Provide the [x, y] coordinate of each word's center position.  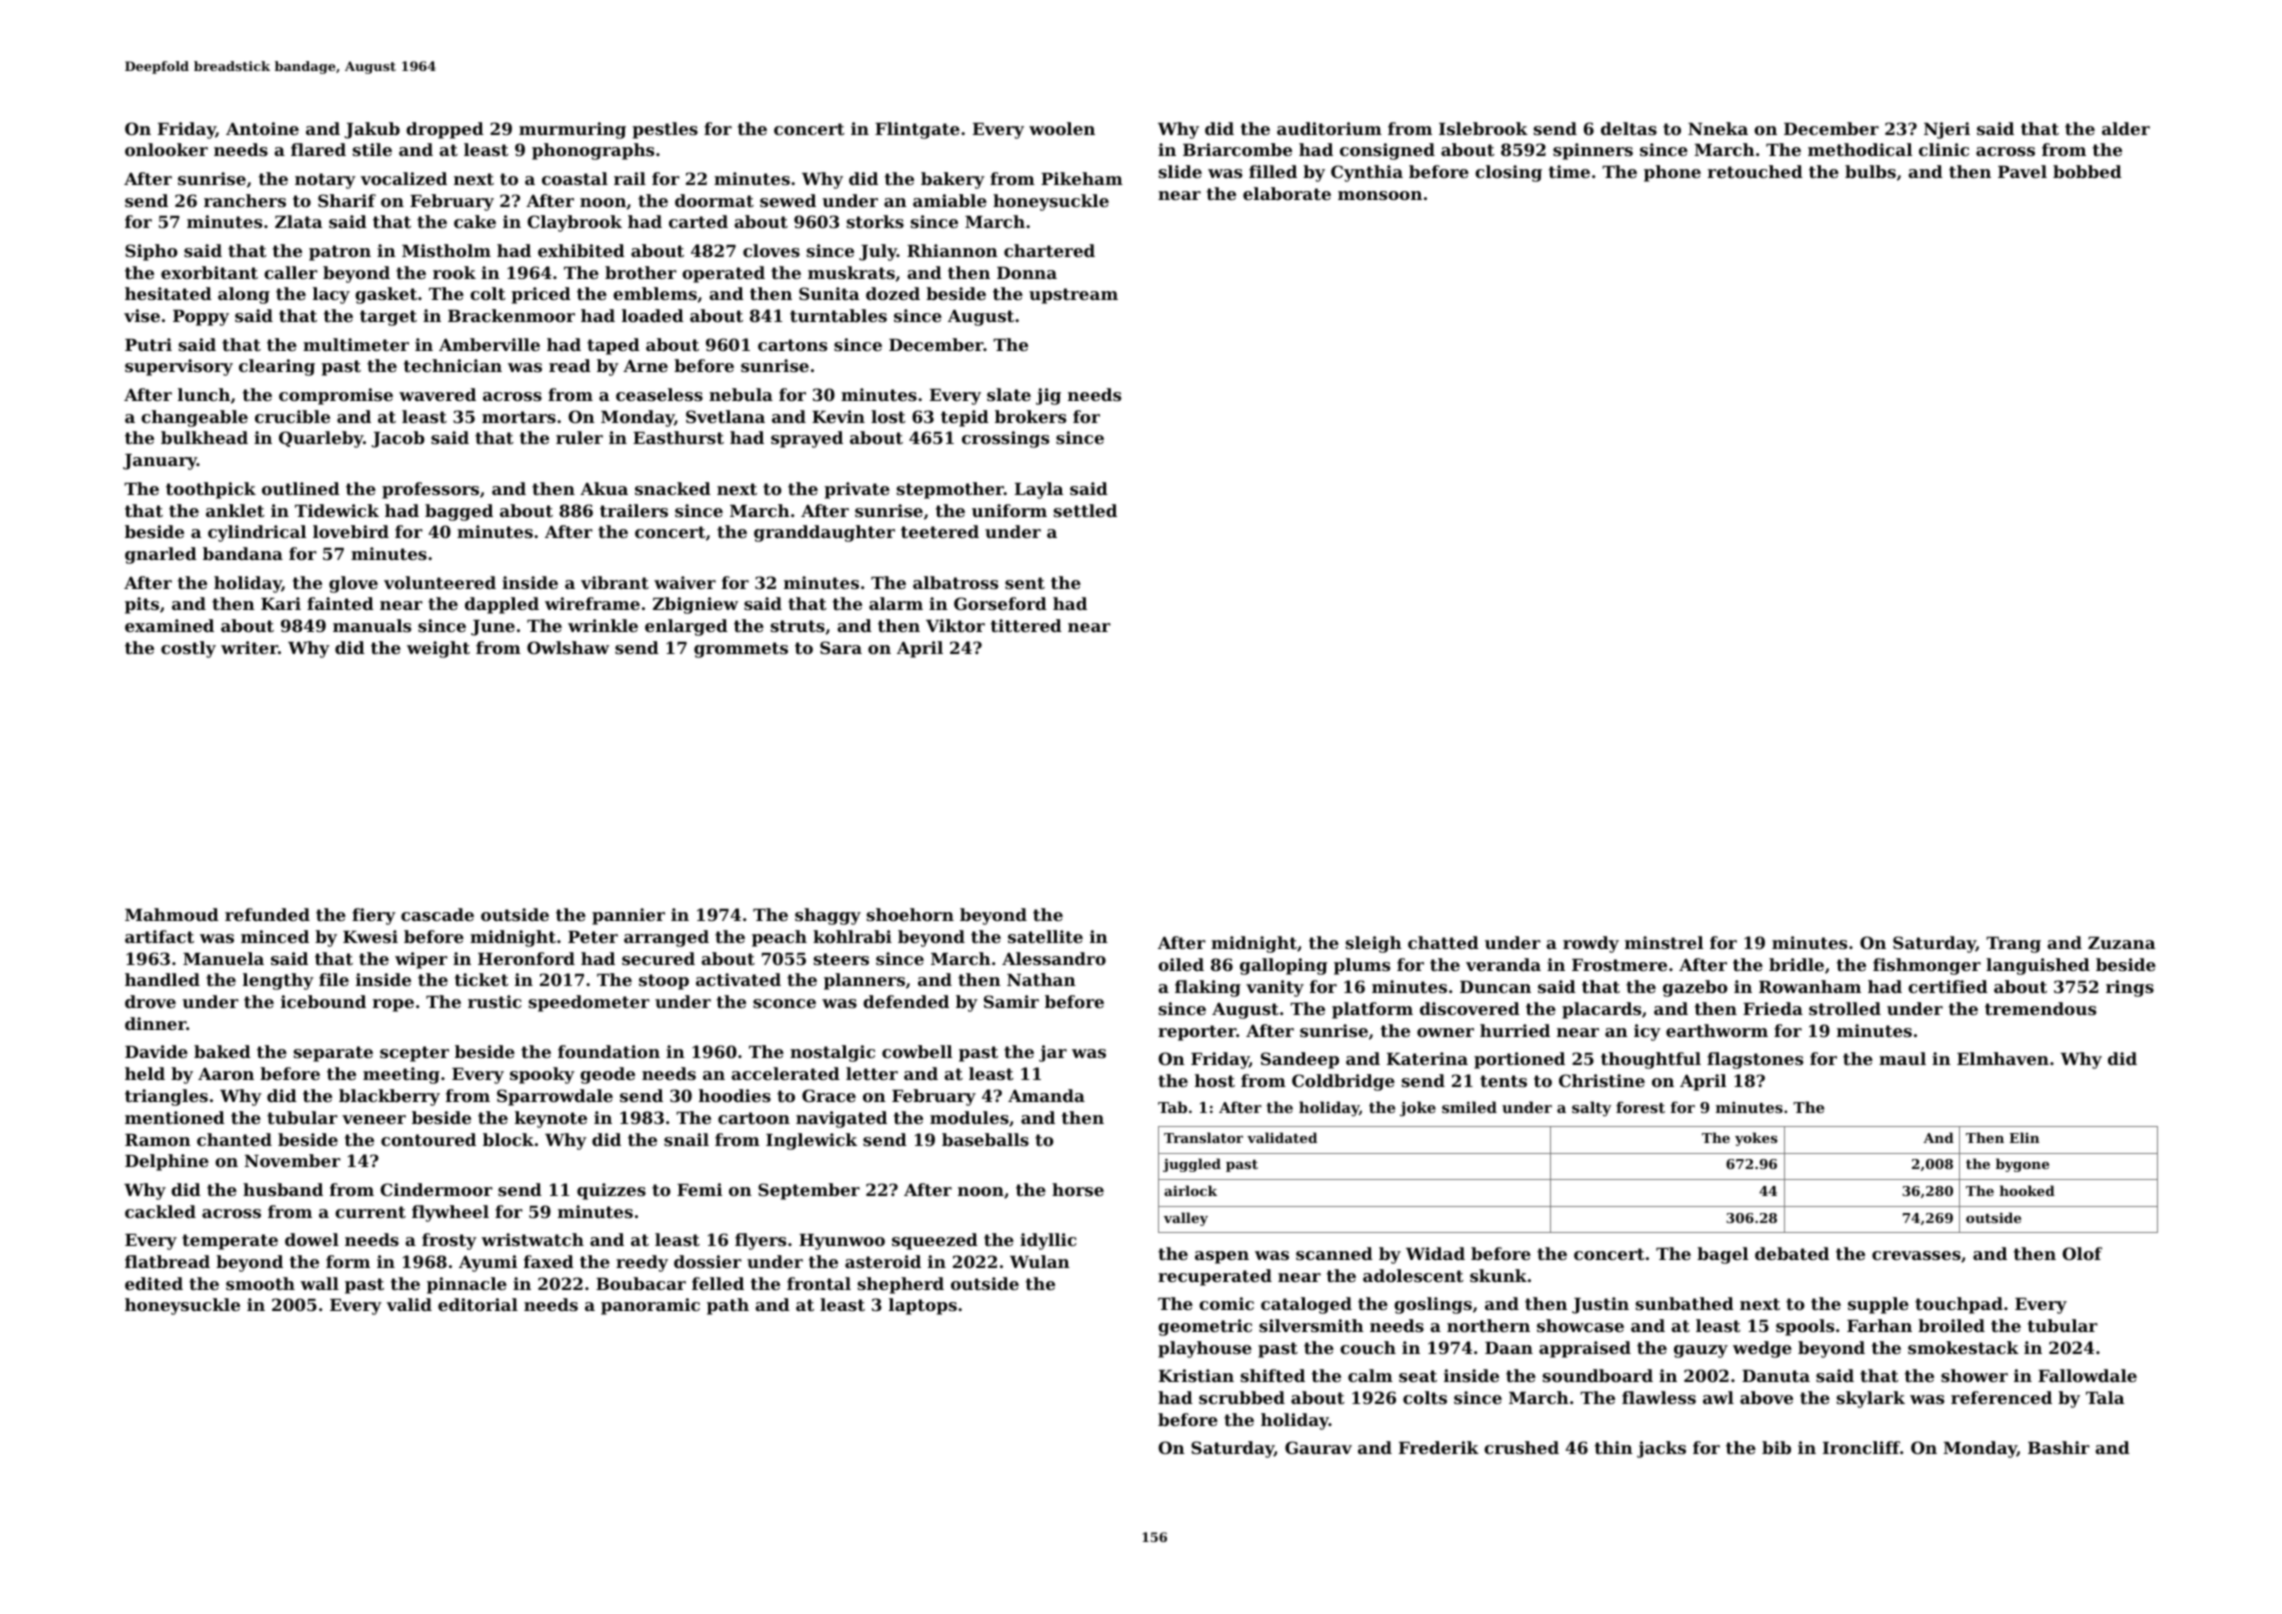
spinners [1593, 151]
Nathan [1041, 979]
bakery [953, 180]
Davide [156, 1051]
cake [475, 221]
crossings [1005, 439]
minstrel [1664, 942]
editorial [478, 1304]
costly [188, 649]
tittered [1026, 625]
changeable [194, 418]
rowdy [1591, 944]
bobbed [2087, 171]
